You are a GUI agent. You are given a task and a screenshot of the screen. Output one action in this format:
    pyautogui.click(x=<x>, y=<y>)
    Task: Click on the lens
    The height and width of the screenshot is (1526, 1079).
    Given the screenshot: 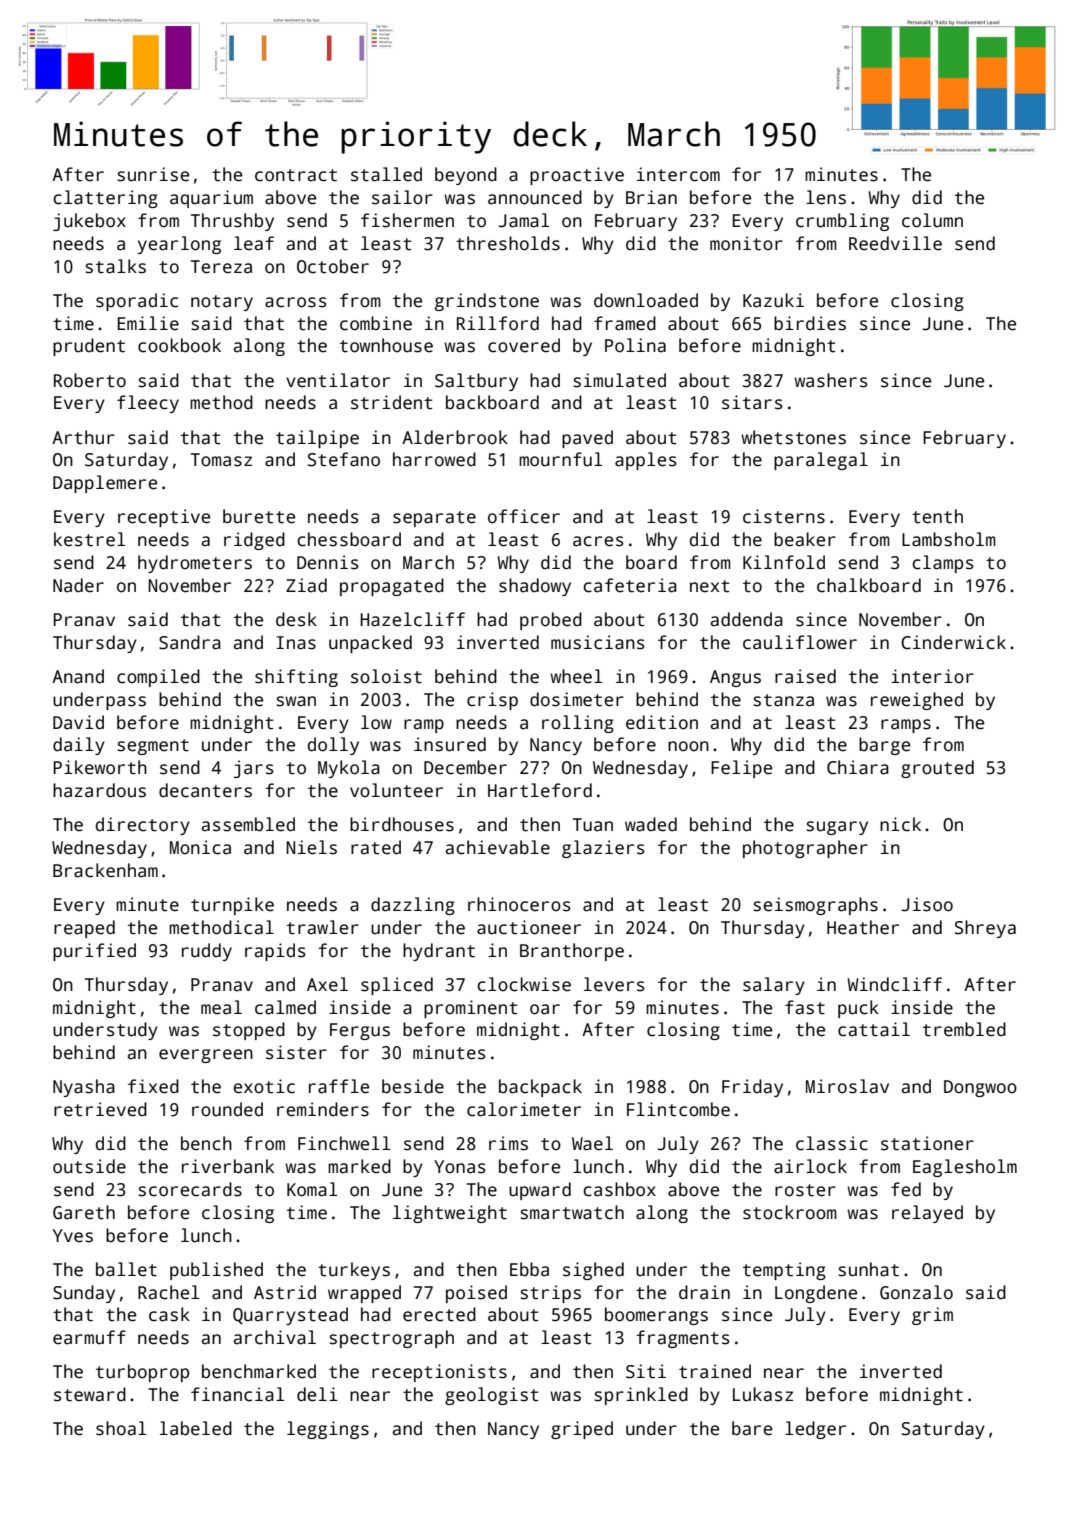 What is the action you would take?
    pyautogui.click(x=826, y=197)
